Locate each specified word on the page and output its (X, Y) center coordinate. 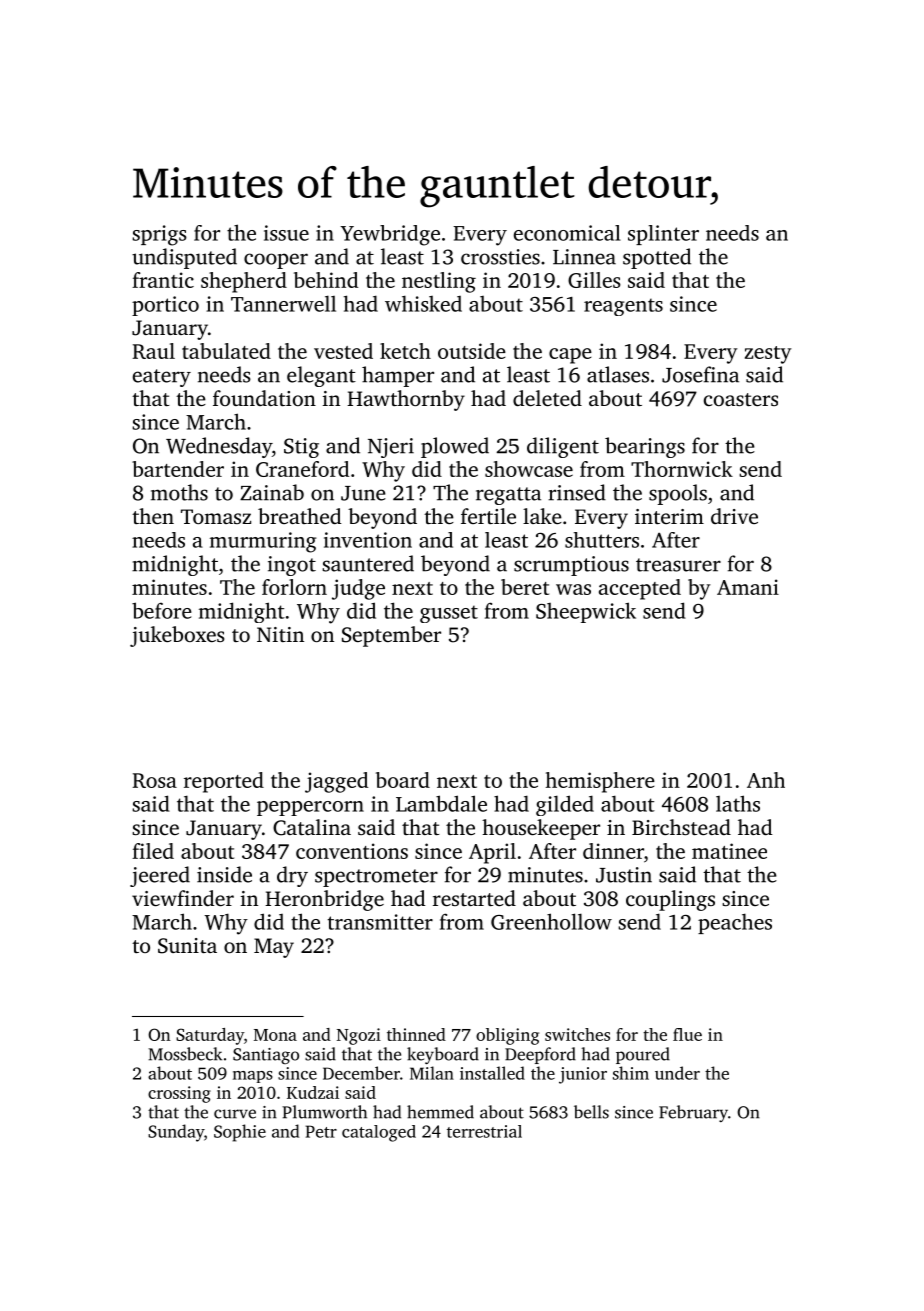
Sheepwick (586, 612)
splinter (663, 235)
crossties (500, 257)
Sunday (176, 1133)
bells (591, 1112)
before (162, 610)
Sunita (187, 946)
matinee (729, 851)
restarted (474, 898)
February (693, 1113)
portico (165, 306)
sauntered (368, 563)
